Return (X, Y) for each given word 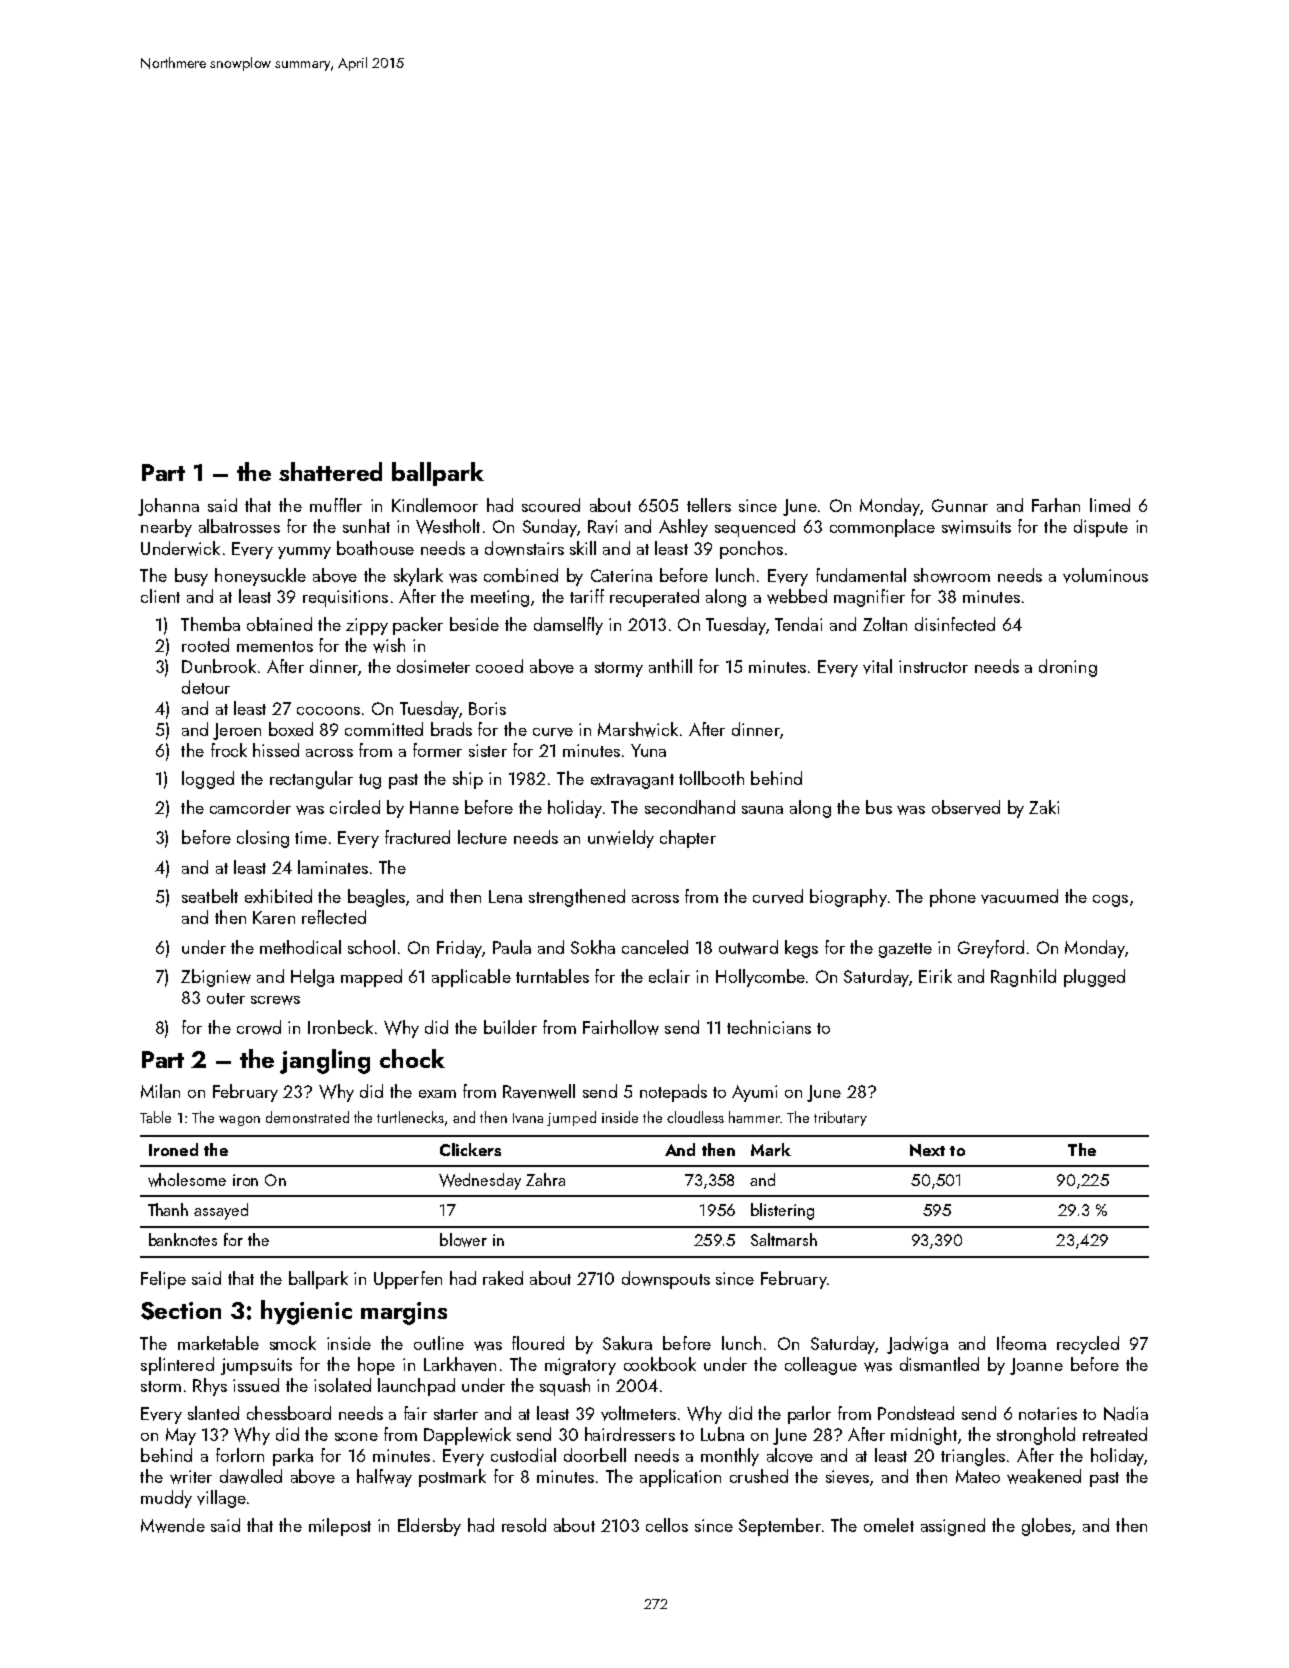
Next (927, 1150)
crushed (759, 1476)
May (181, 1436)
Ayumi (754, 1093)
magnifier (869, 598)
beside (474, 624)
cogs (1110, 901)
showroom (952, 575)
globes (1046, 1527)
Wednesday (480, 1181)
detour (206, 687)
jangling (325, 1061)
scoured (551, 505)
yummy (304, 553)
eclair (669, 976)
